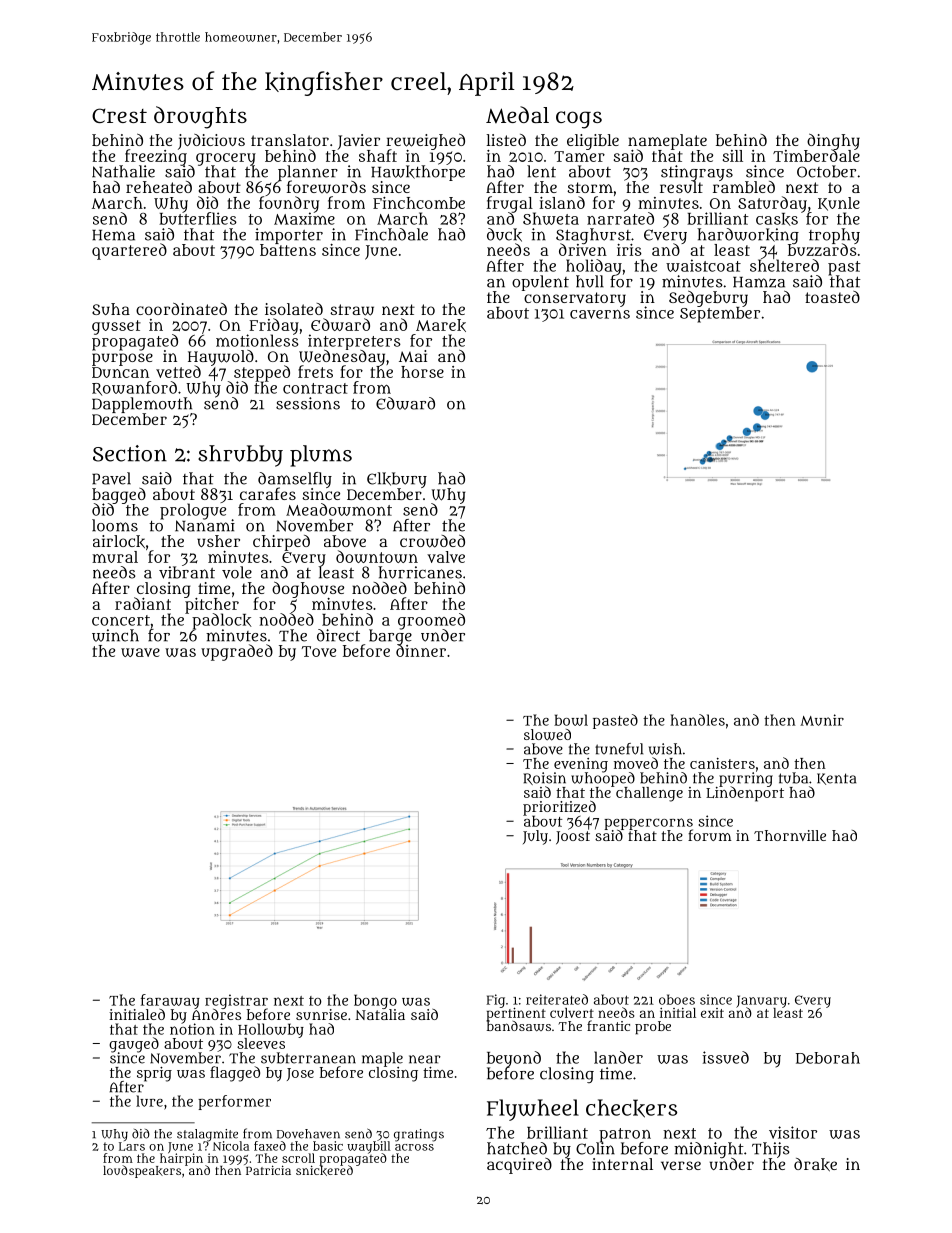 The image size is (952, 1233). I want to click on prioritized, so click(559, 808).
